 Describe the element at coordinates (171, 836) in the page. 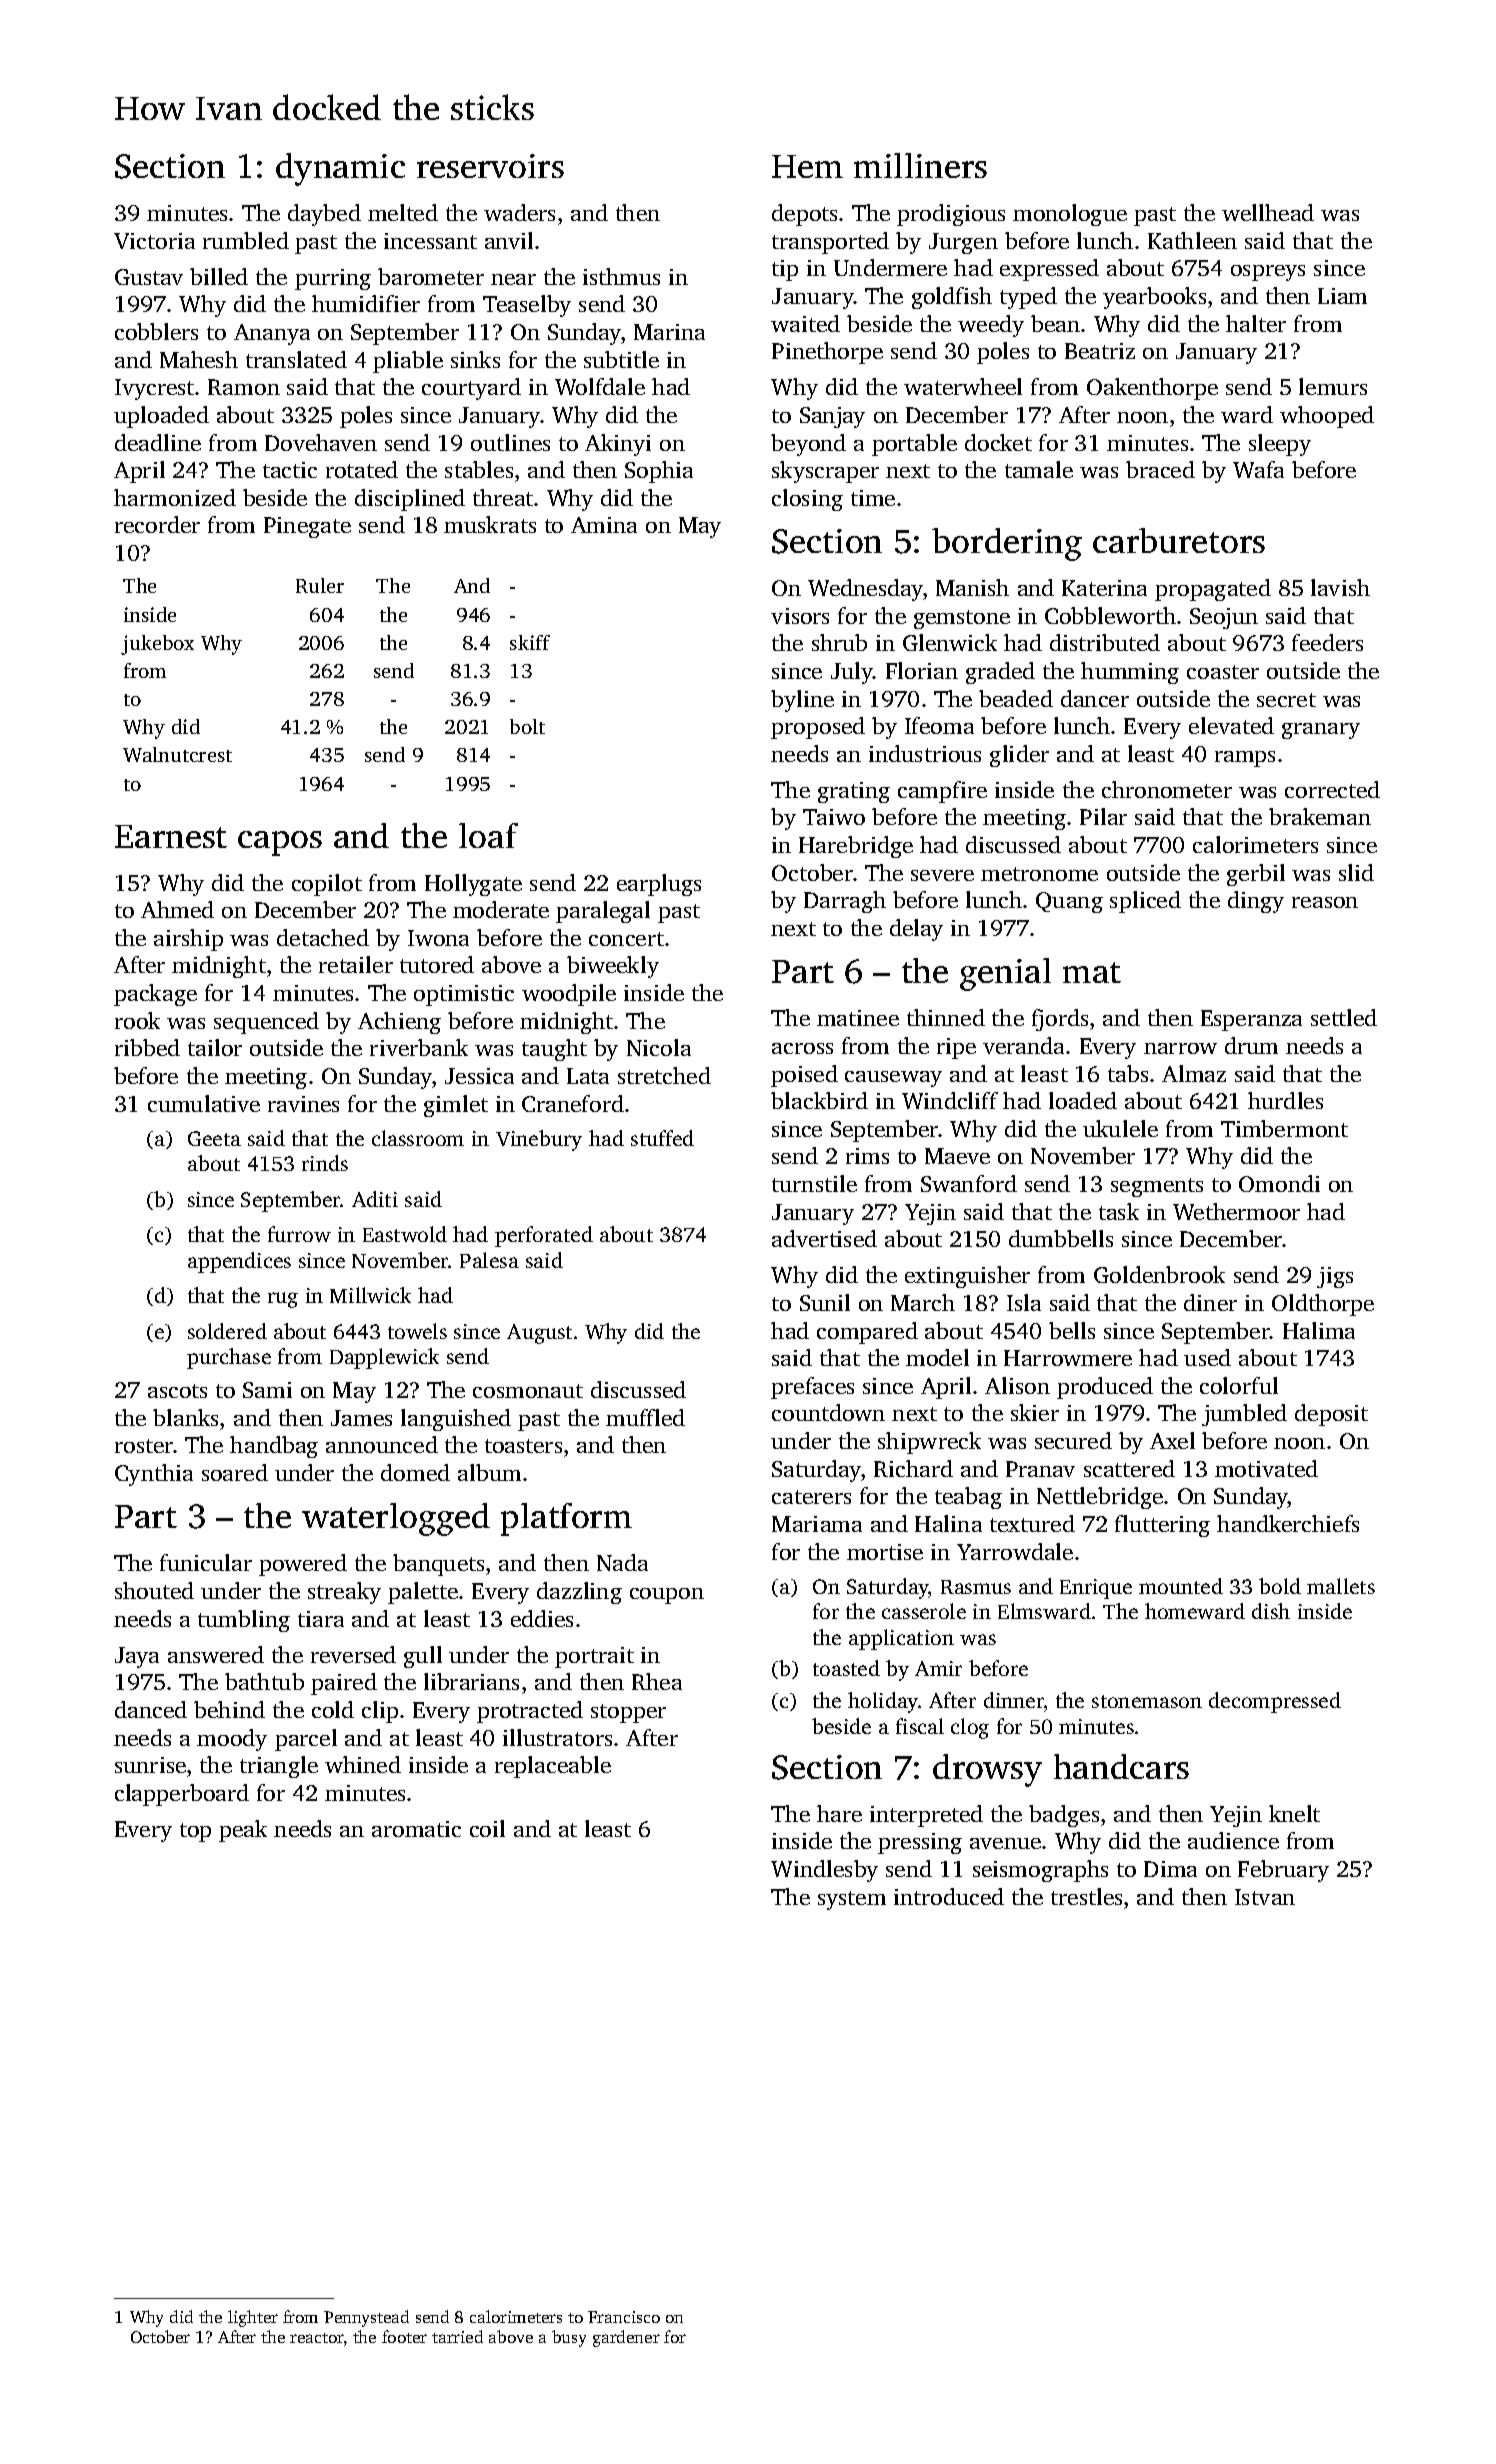

I see `Earnest` at that location.
